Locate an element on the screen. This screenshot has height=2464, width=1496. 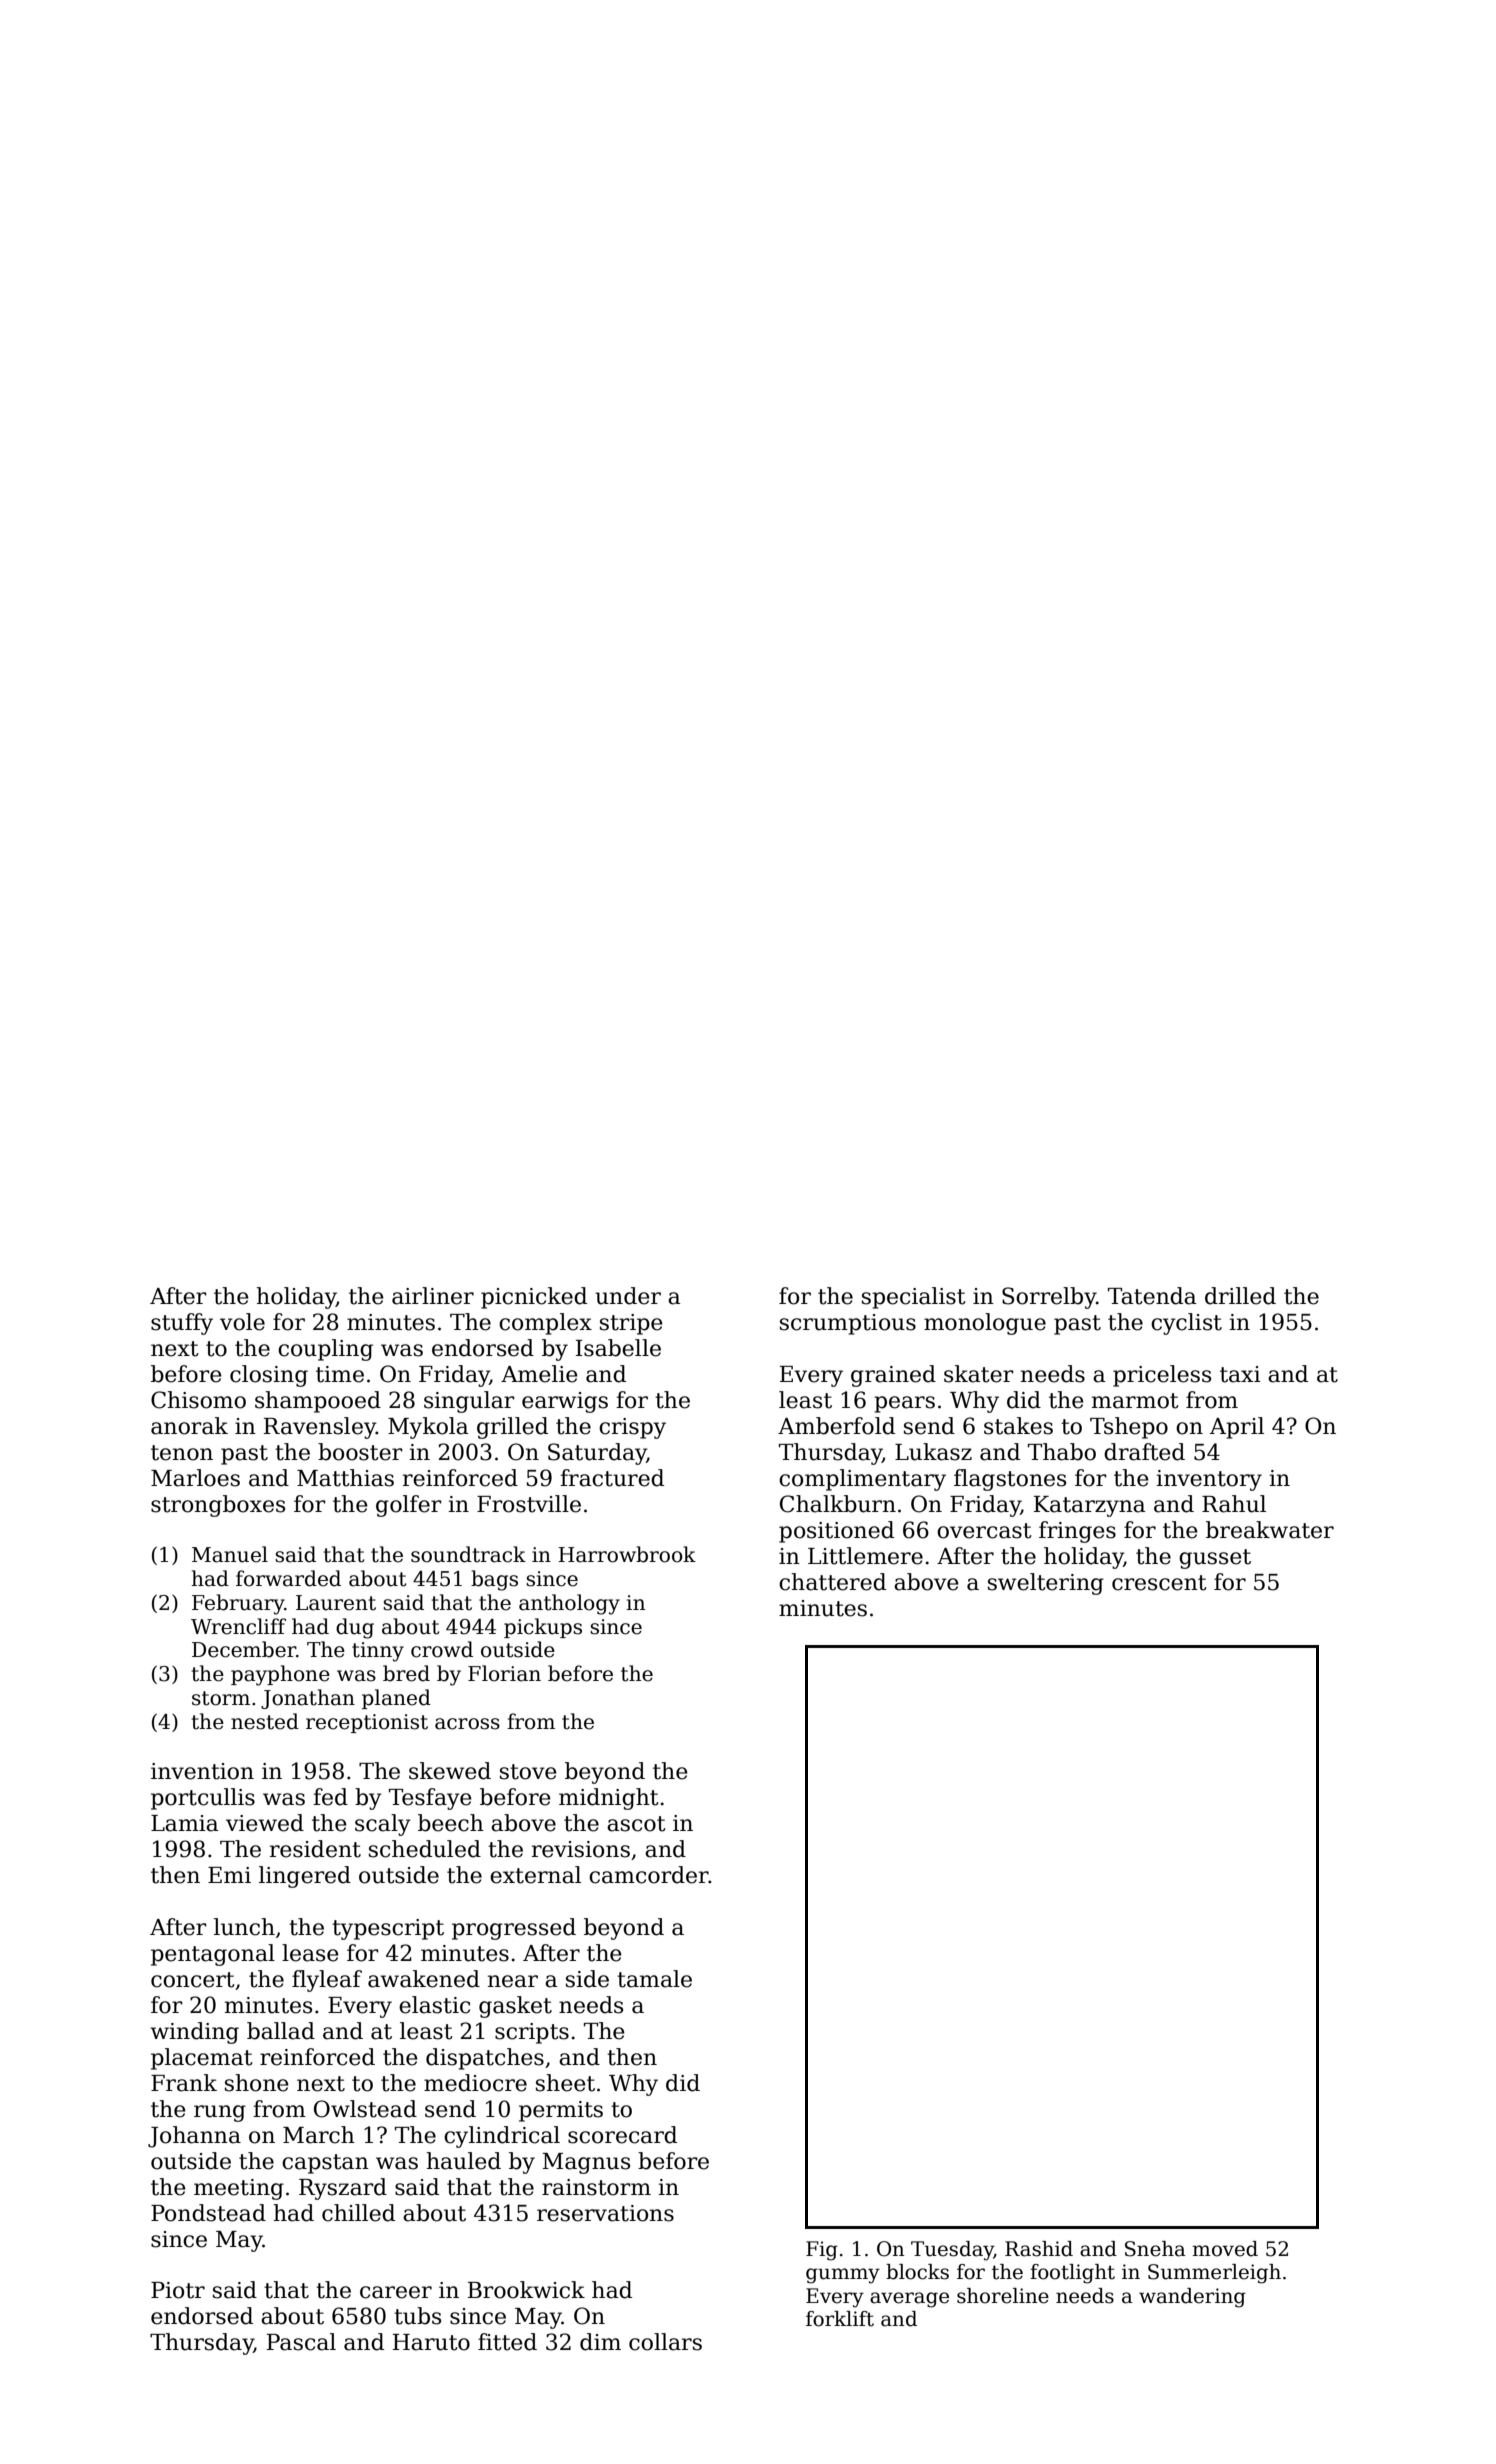
ascot is located at coordinates (636, 1824).
